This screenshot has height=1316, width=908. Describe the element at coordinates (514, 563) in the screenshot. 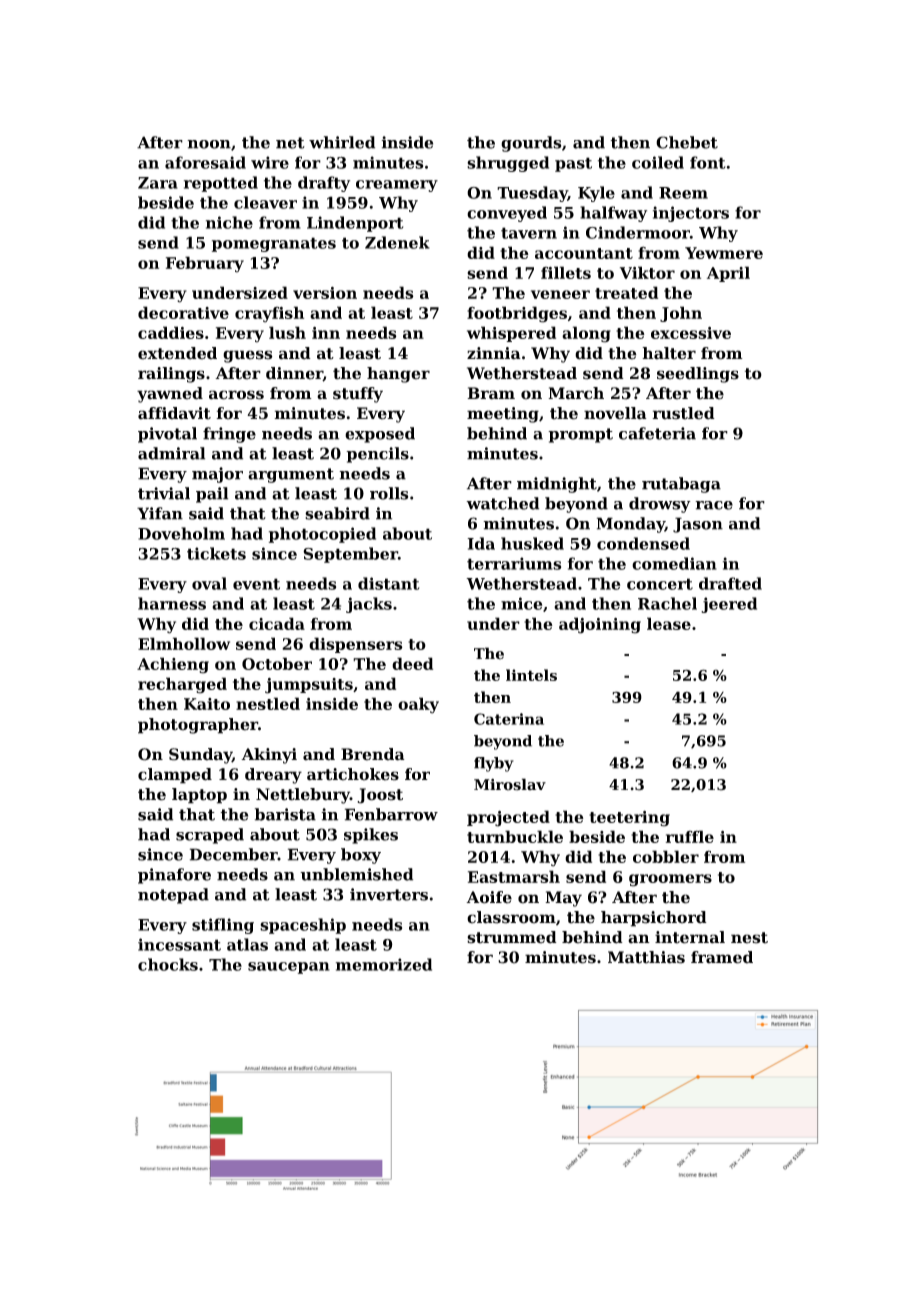

I see `terrariums` at that location.
